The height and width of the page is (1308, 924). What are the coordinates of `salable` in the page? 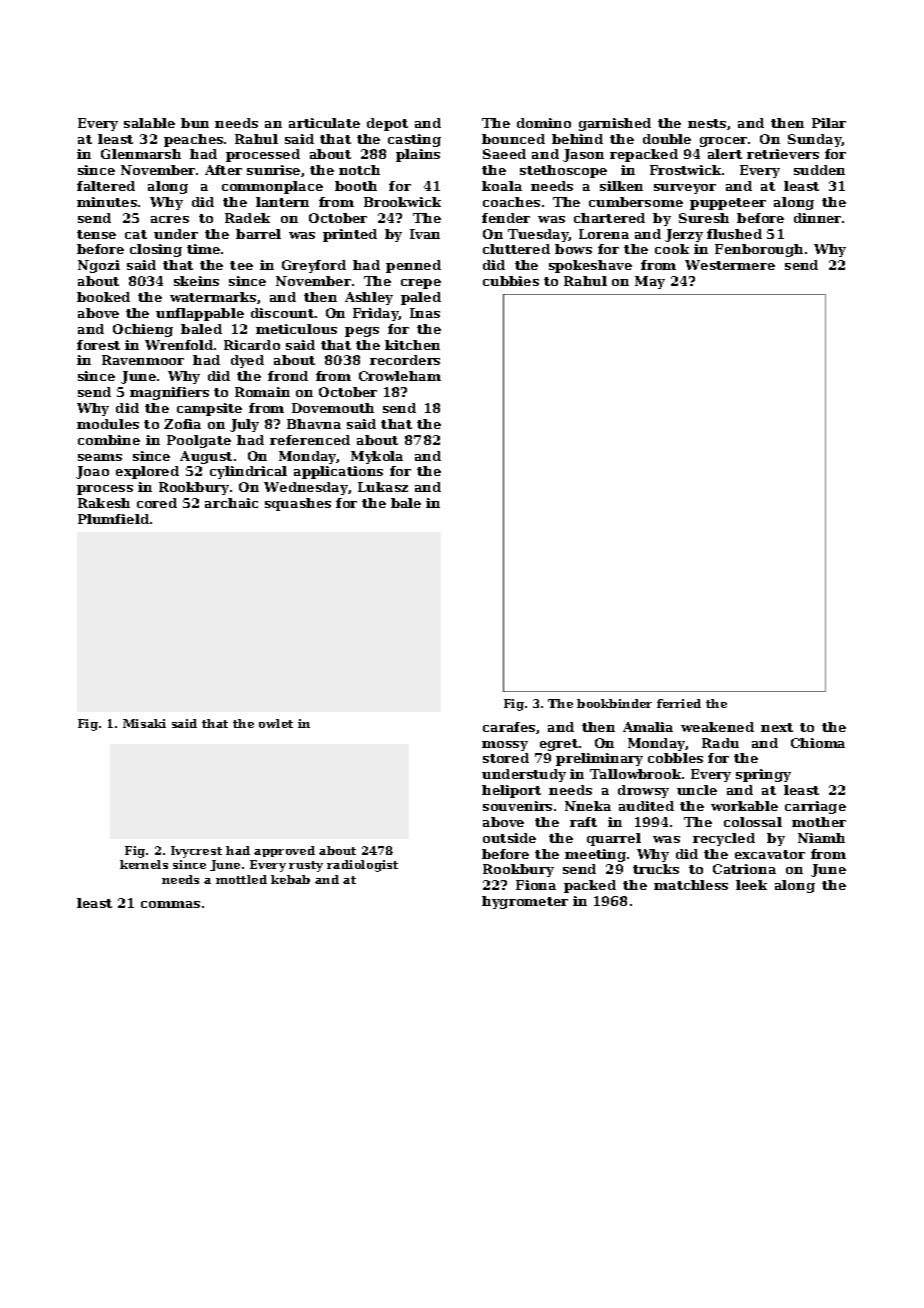 It's located at (149, 123).
